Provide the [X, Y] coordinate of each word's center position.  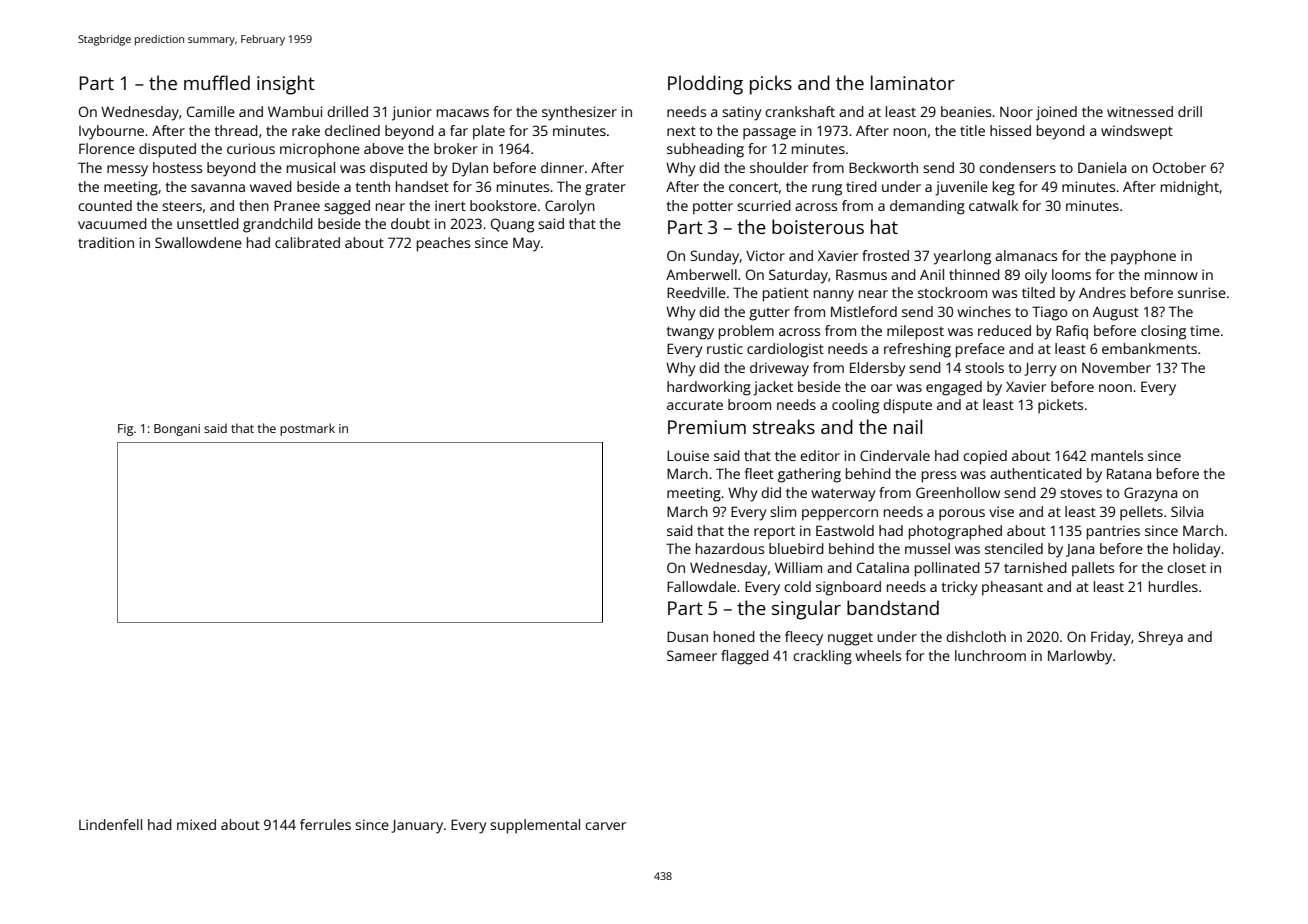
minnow [1171, 274]
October [1179, 167]
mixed [196, 824]
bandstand [893, 607]
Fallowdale [701, 586]
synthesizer [579, 113]
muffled [217, 82]
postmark [307, 429]
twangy [690, 333]
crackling [822, 657]
